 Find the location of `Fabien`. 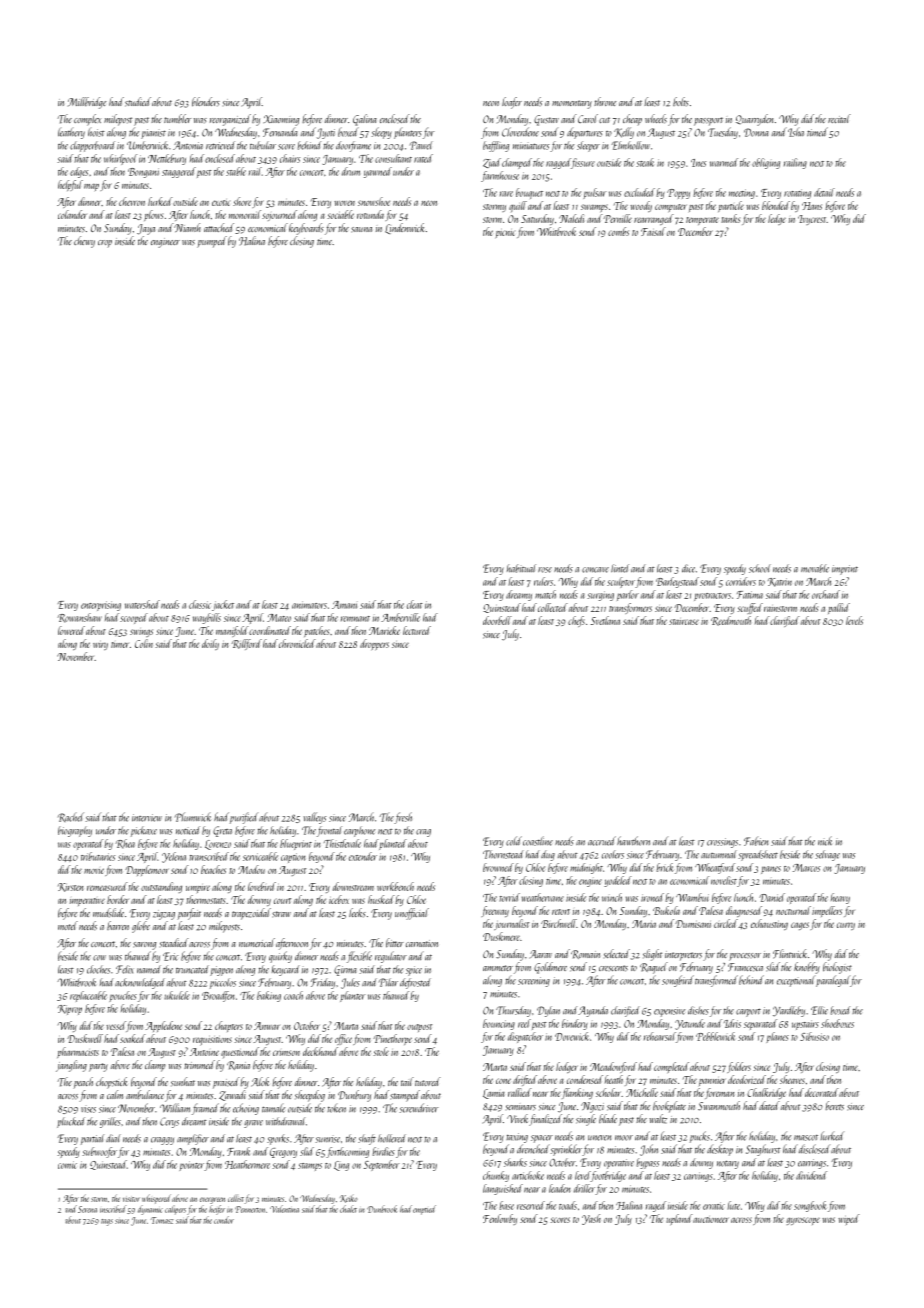

Fabien is located at coordinates (756, 841).
